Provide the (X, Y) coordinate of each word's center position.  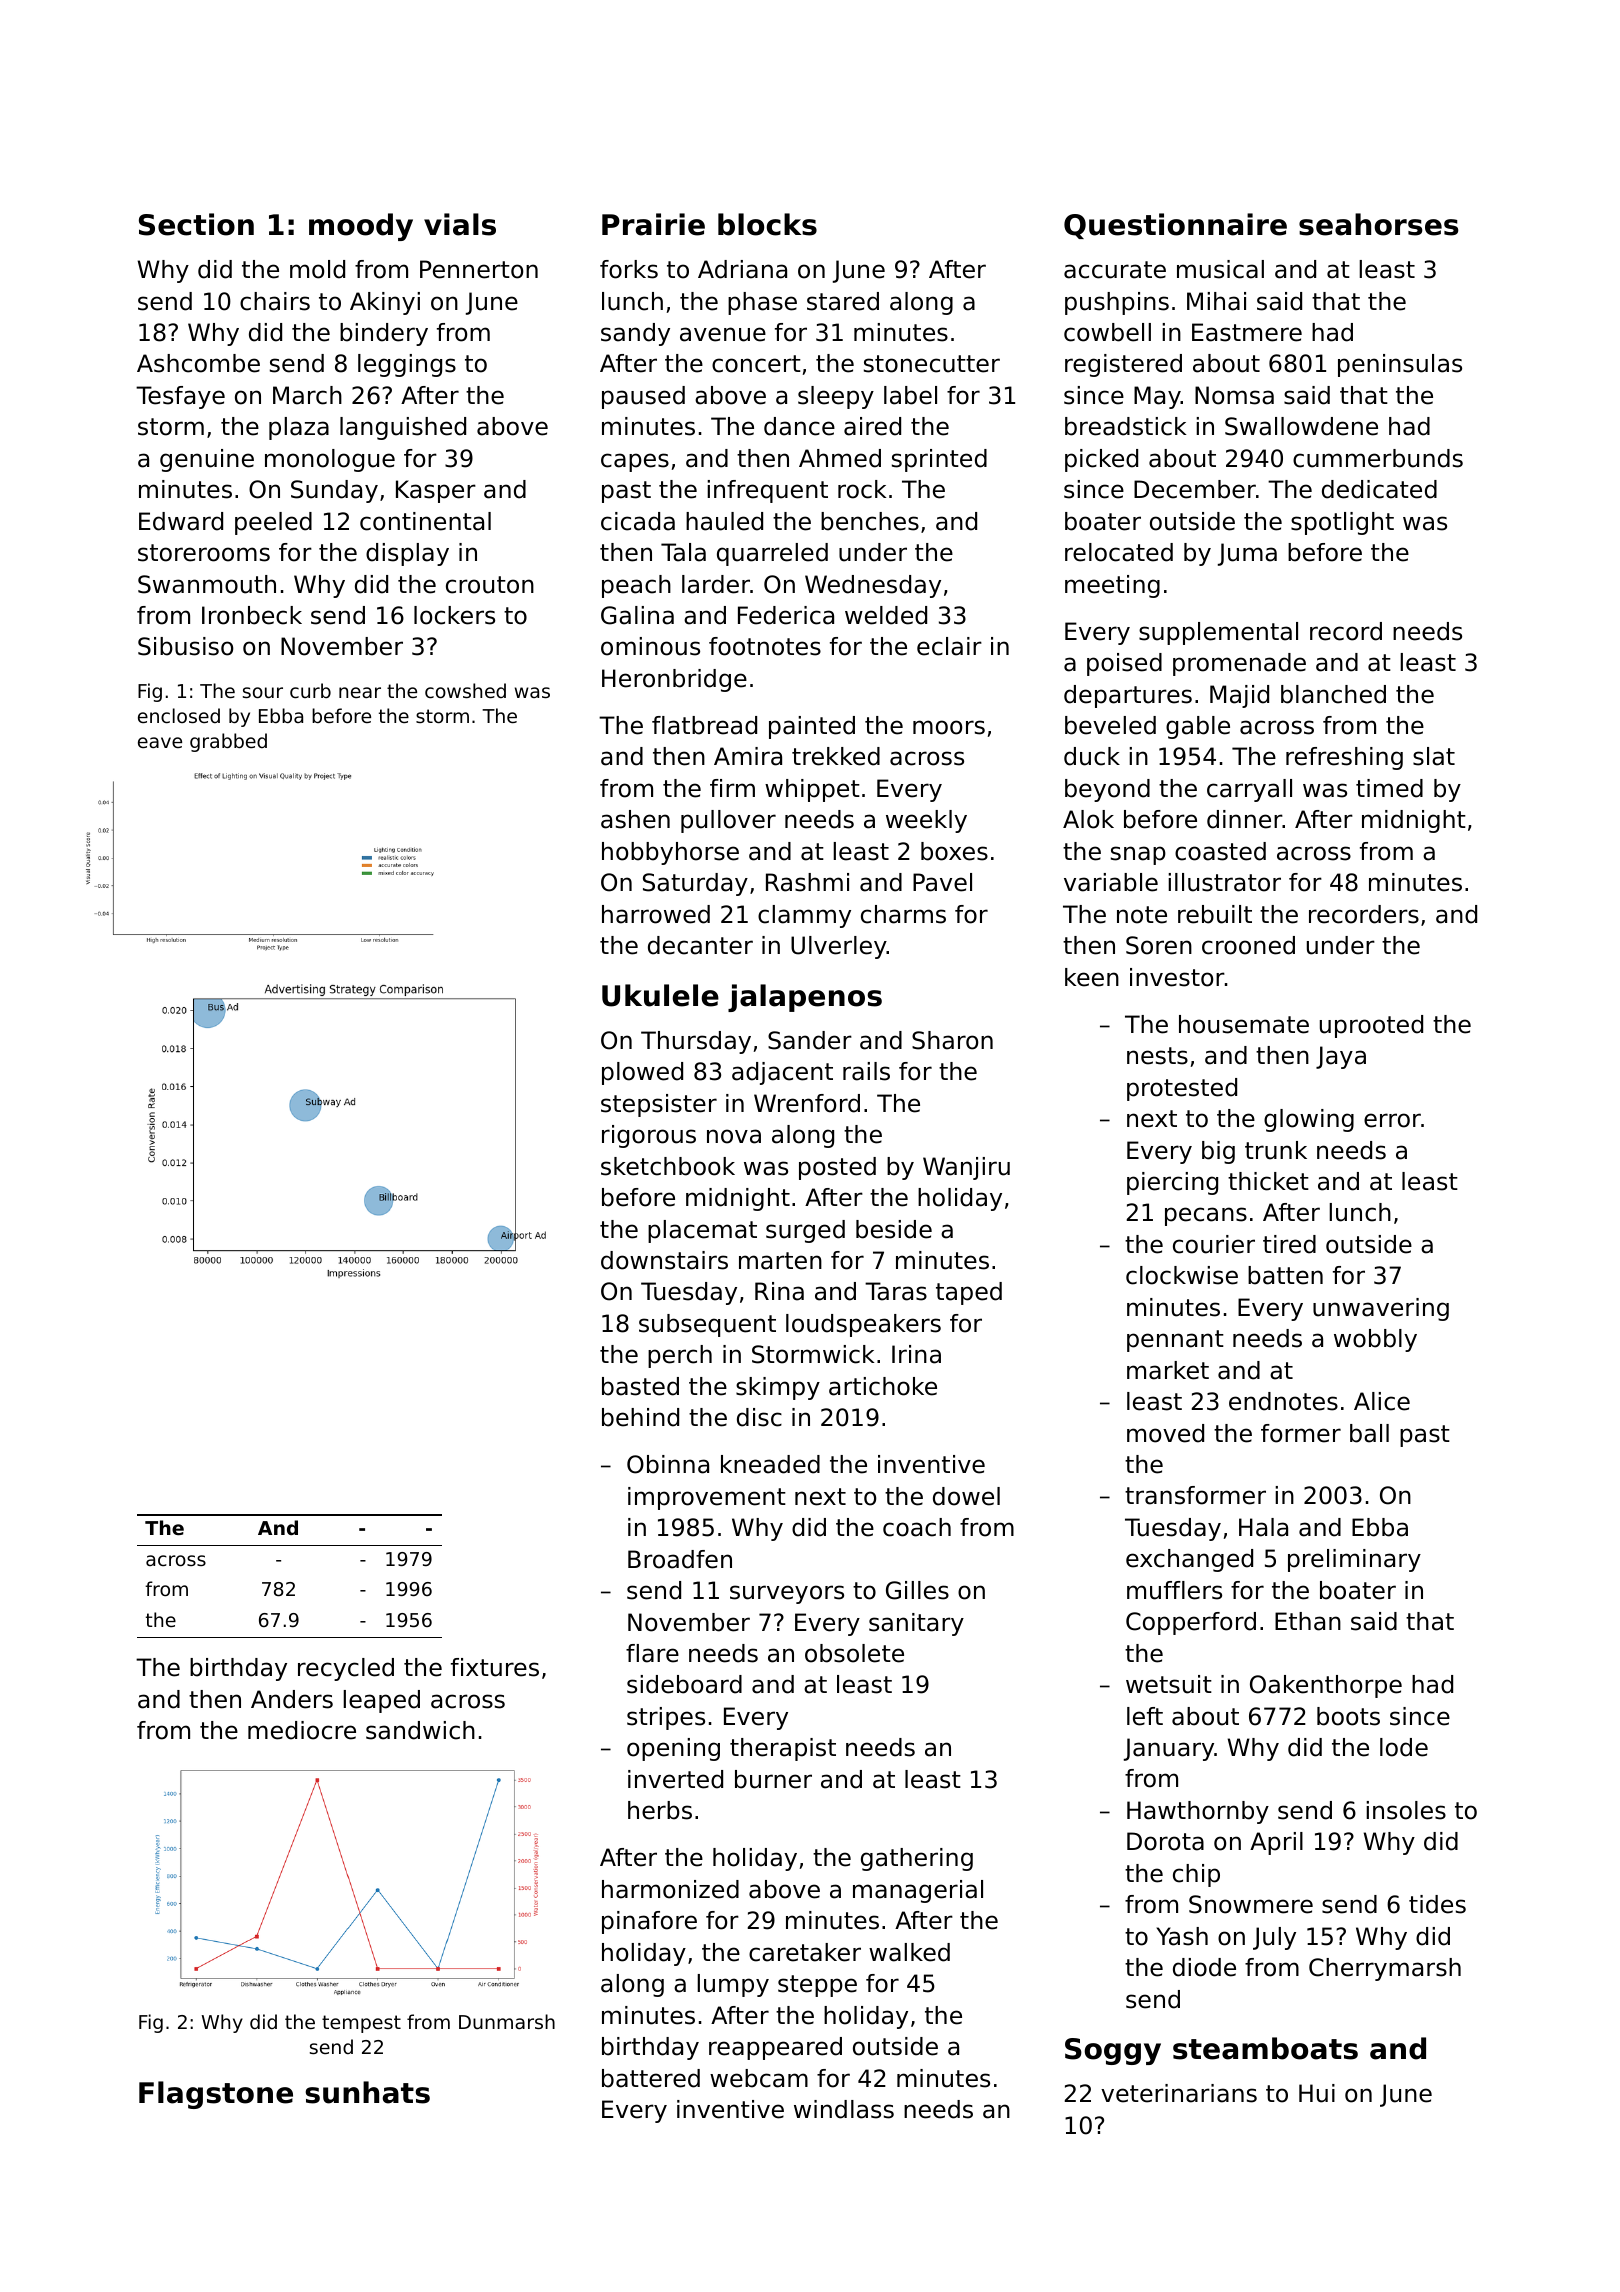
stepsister (659, 1105)
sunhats (368, 2092)
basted (640, 1386)
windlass (844, 2109)
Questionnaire (1175, 226)
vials (460, 224)
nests (1157, 1056)
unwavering (1381, 1309)
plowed (642, 1073)
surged (805, 1231)
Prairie (653, 224)
